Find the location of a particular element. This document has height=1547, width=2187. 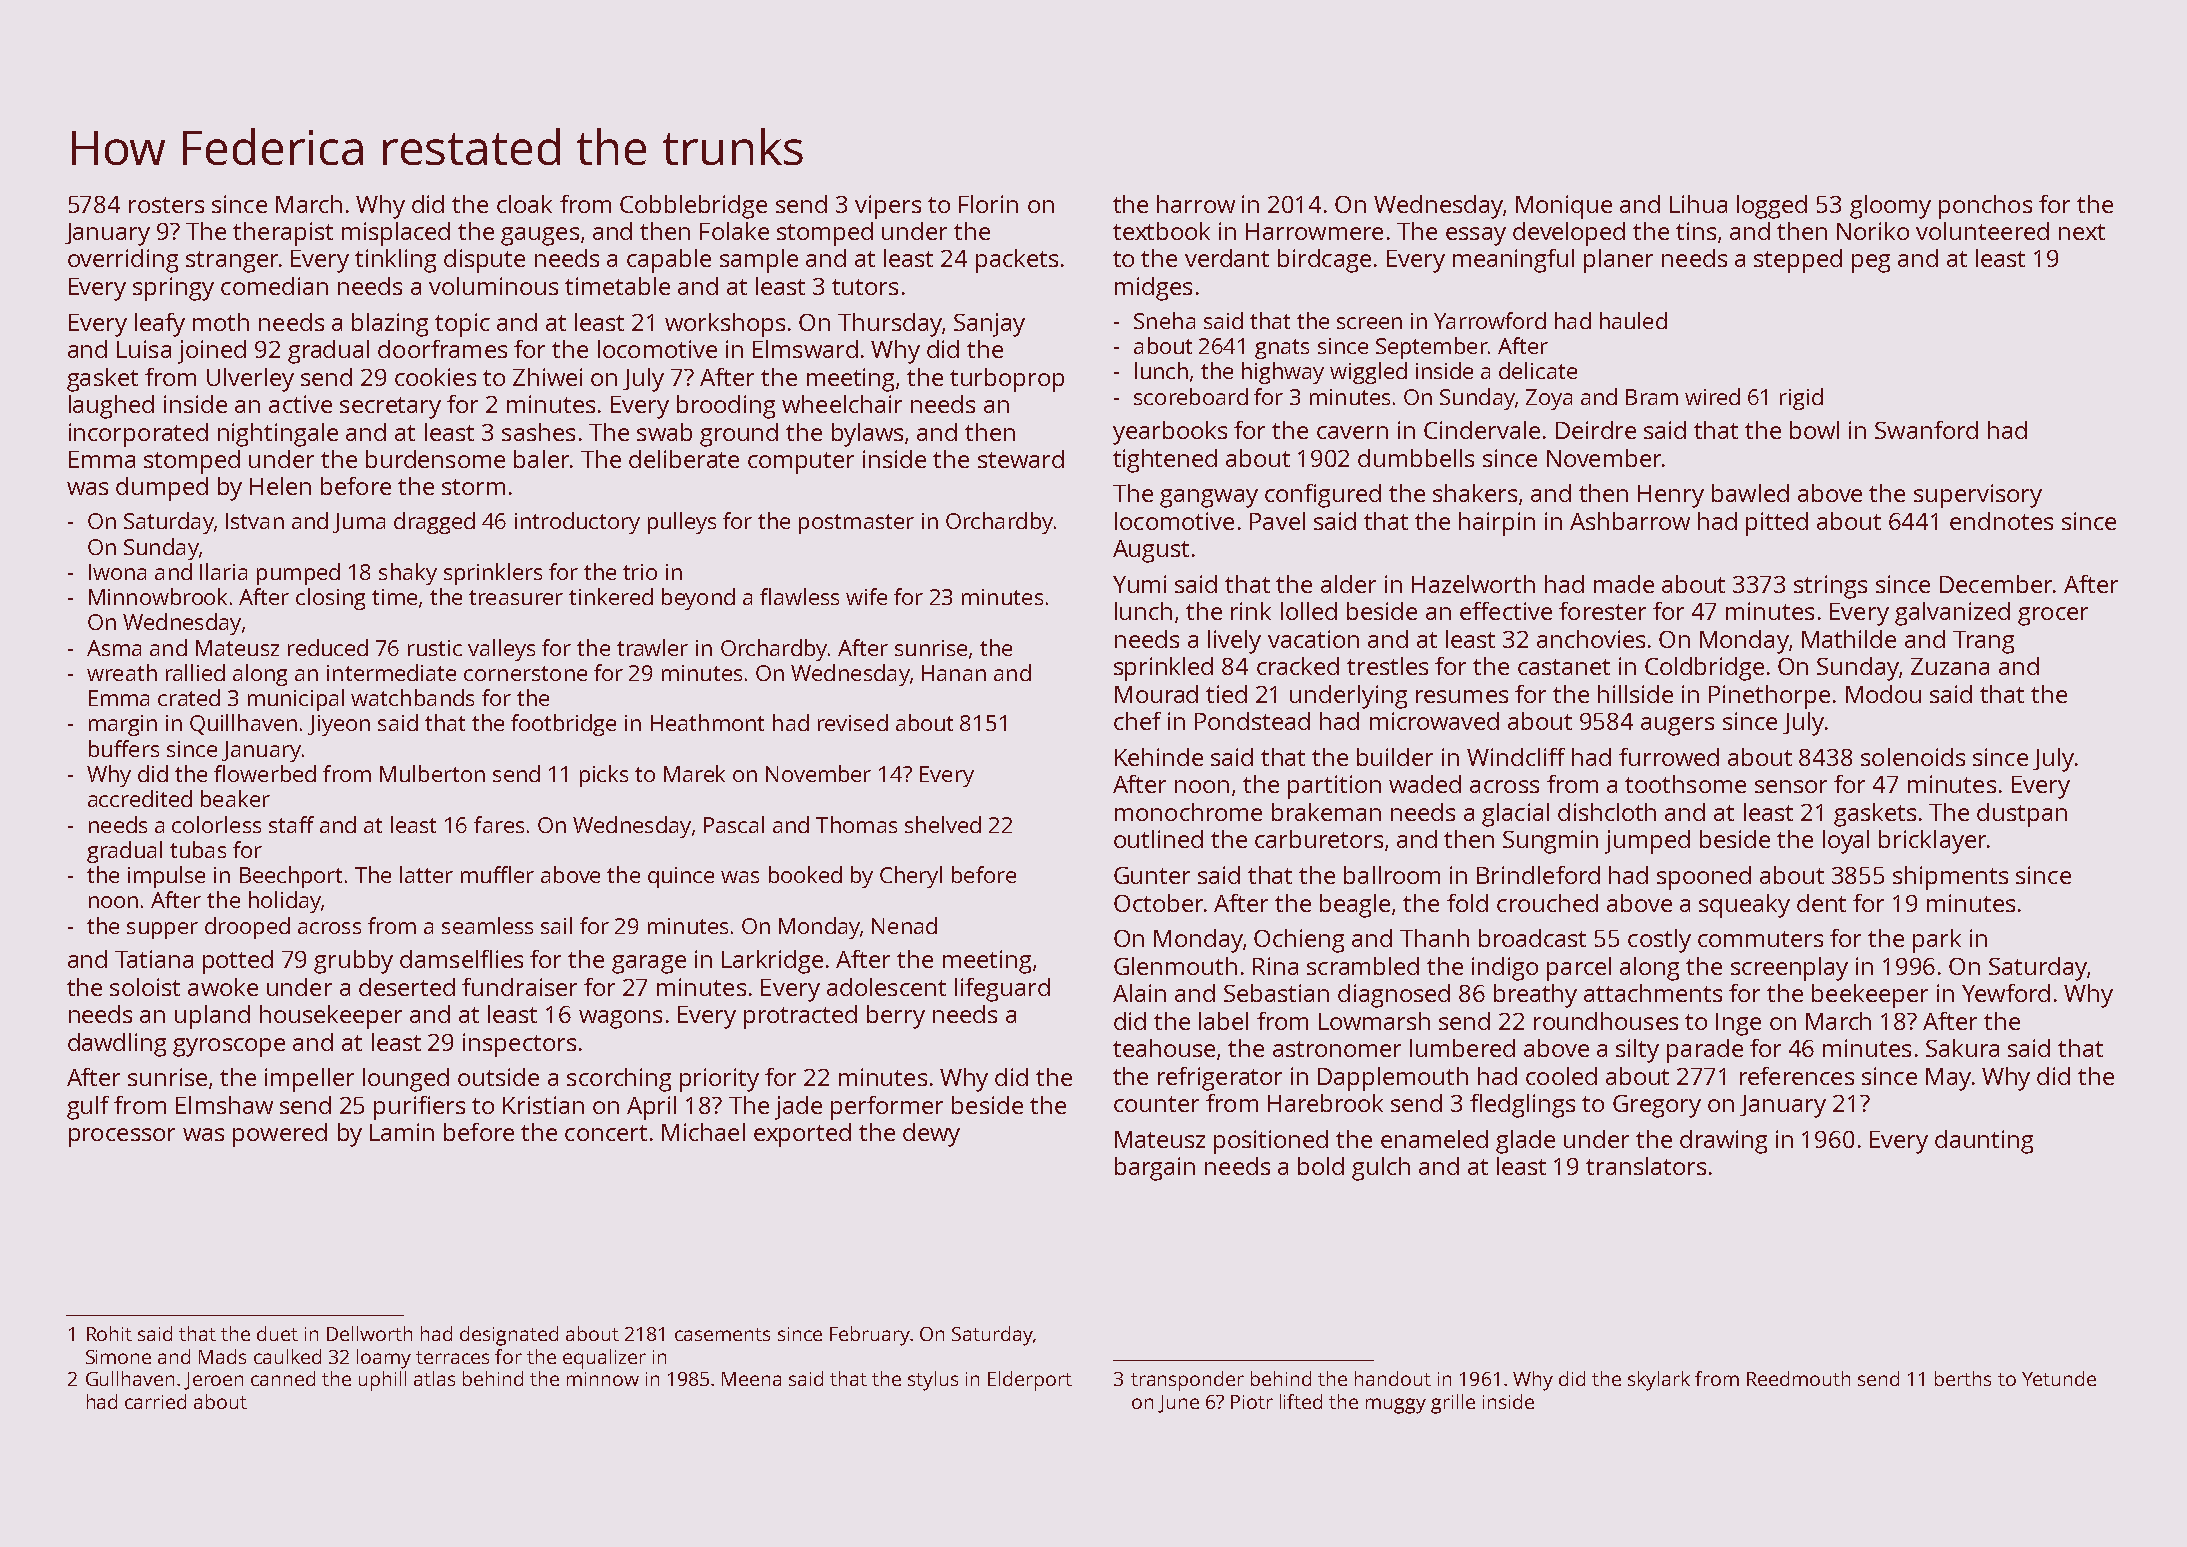

wife is located at coordinates (866, 596).
